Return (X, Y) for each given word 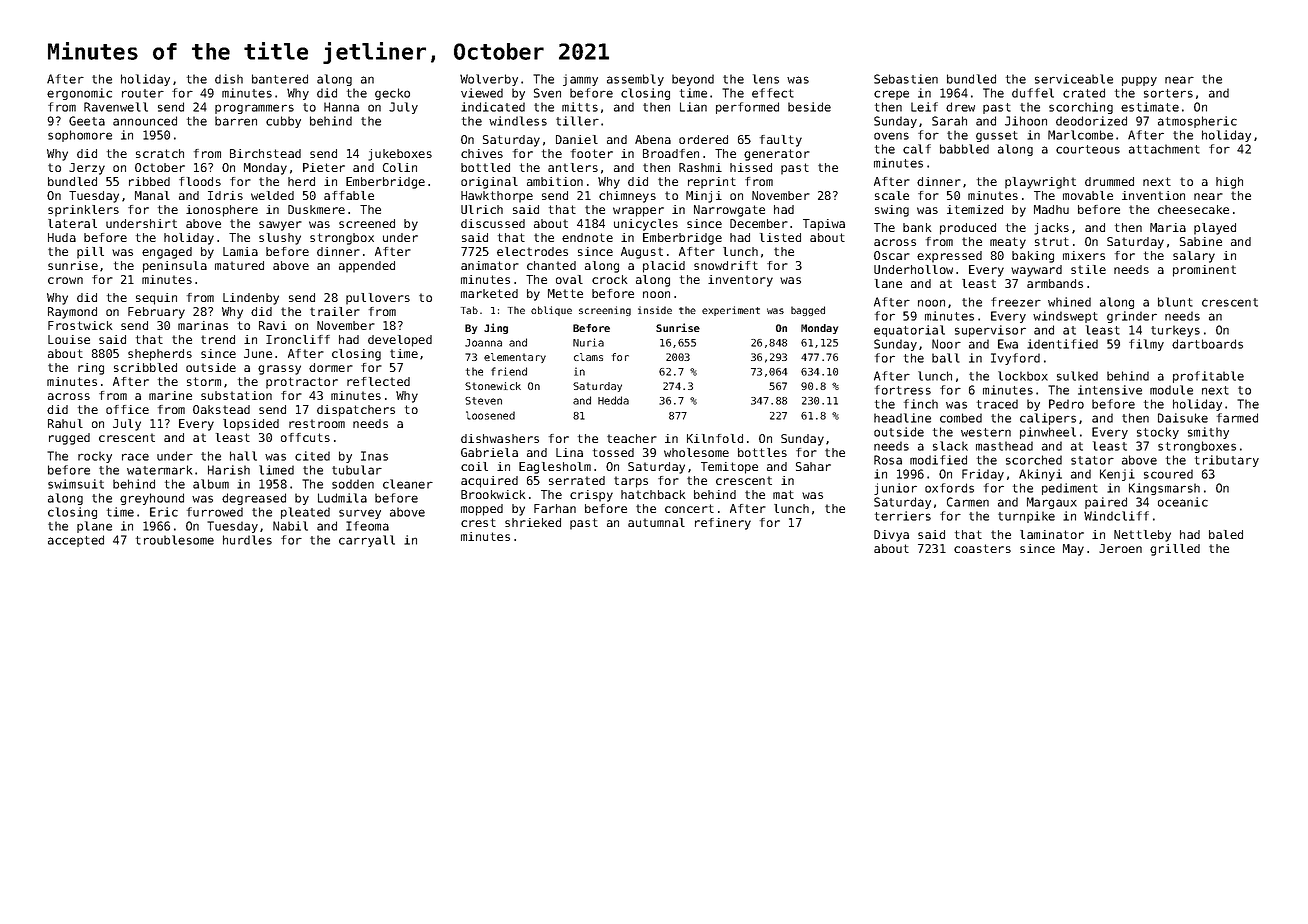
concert (689, 508)
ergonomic (79, 94)
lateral (72, 223)
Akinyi (1040, 475)
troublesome (175, 540)
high (1229, 183)
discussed (493, 223)
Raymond (72, 313)
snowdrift (726, 265)
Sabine (1201, 241)
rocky (95, 457)
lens (766, 79)
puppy (1139, 81)
